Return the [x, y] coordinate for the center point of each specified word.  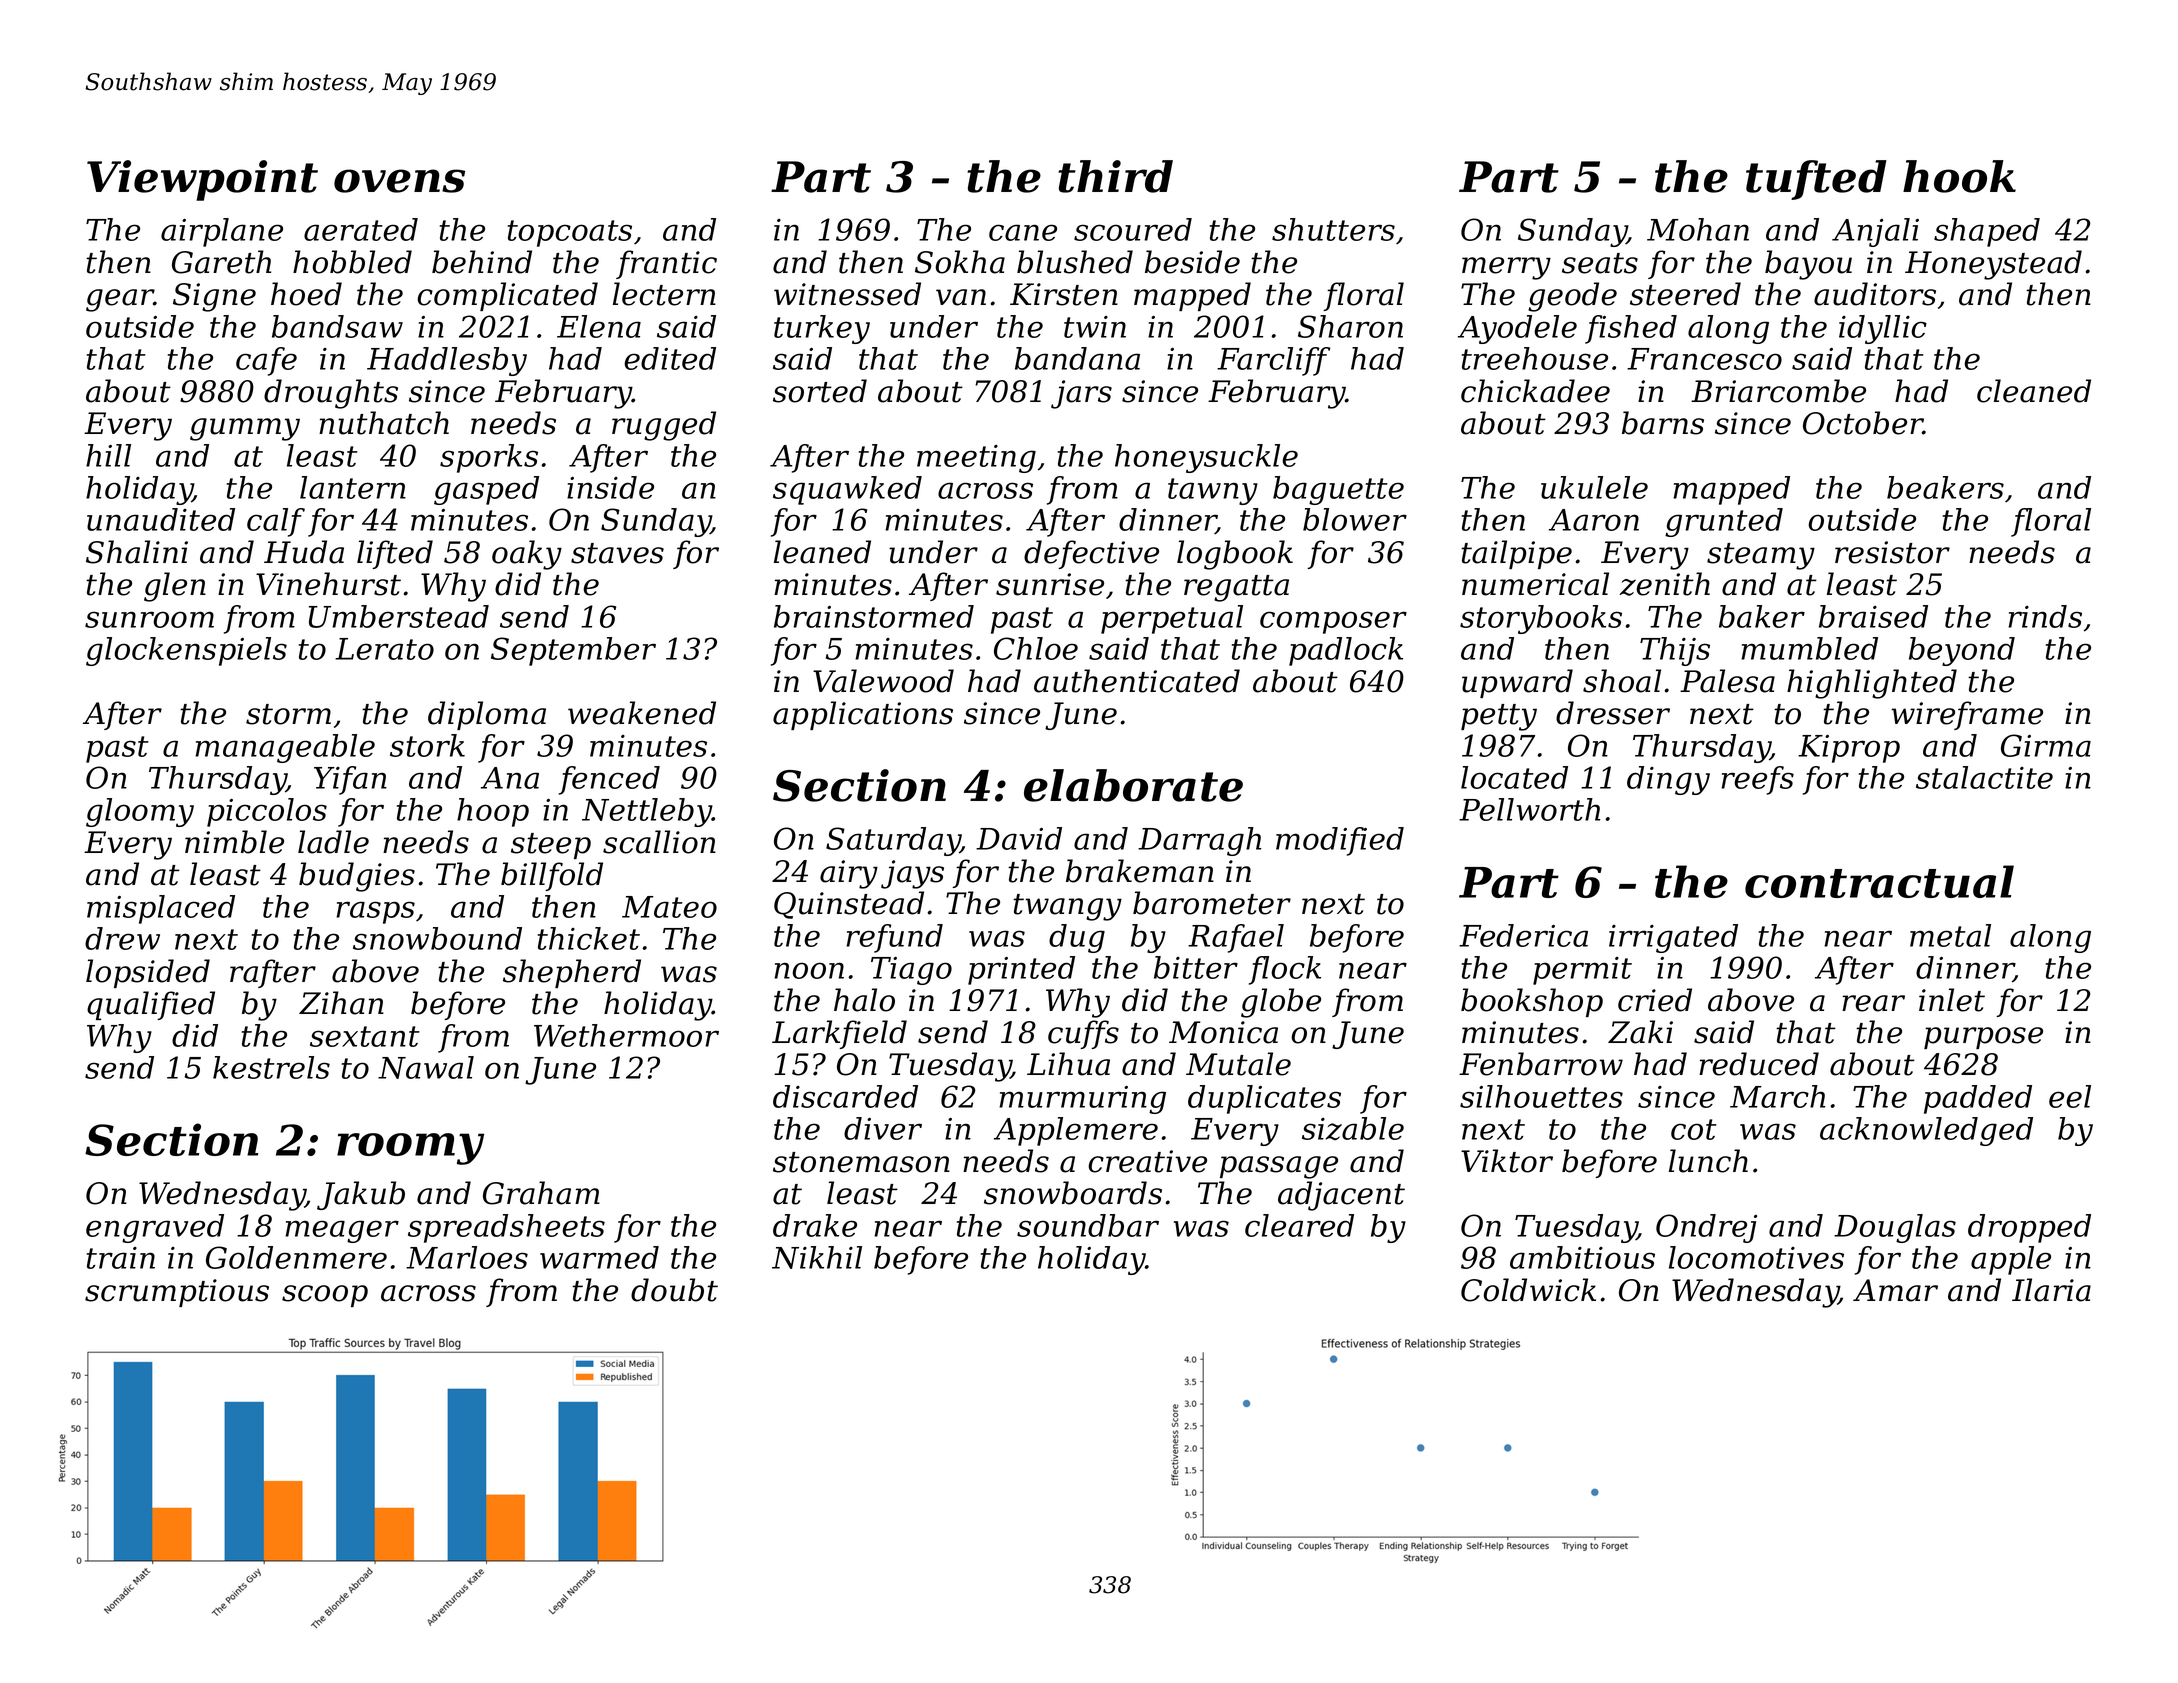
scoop [325, 1296]
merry [1506, 268]
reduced [1759, 1064]
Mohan [1698, 229]
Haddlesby [447, 361]
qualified [151, 1005]
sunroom [149, 619]
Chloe [1036, 648]
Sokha [960, 262]
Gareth [221, 262]
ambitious [1582, 1257]
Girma [2046, 745]
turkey [822, 329]
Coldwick [1528, 1290]
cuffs [1083, 1034]
